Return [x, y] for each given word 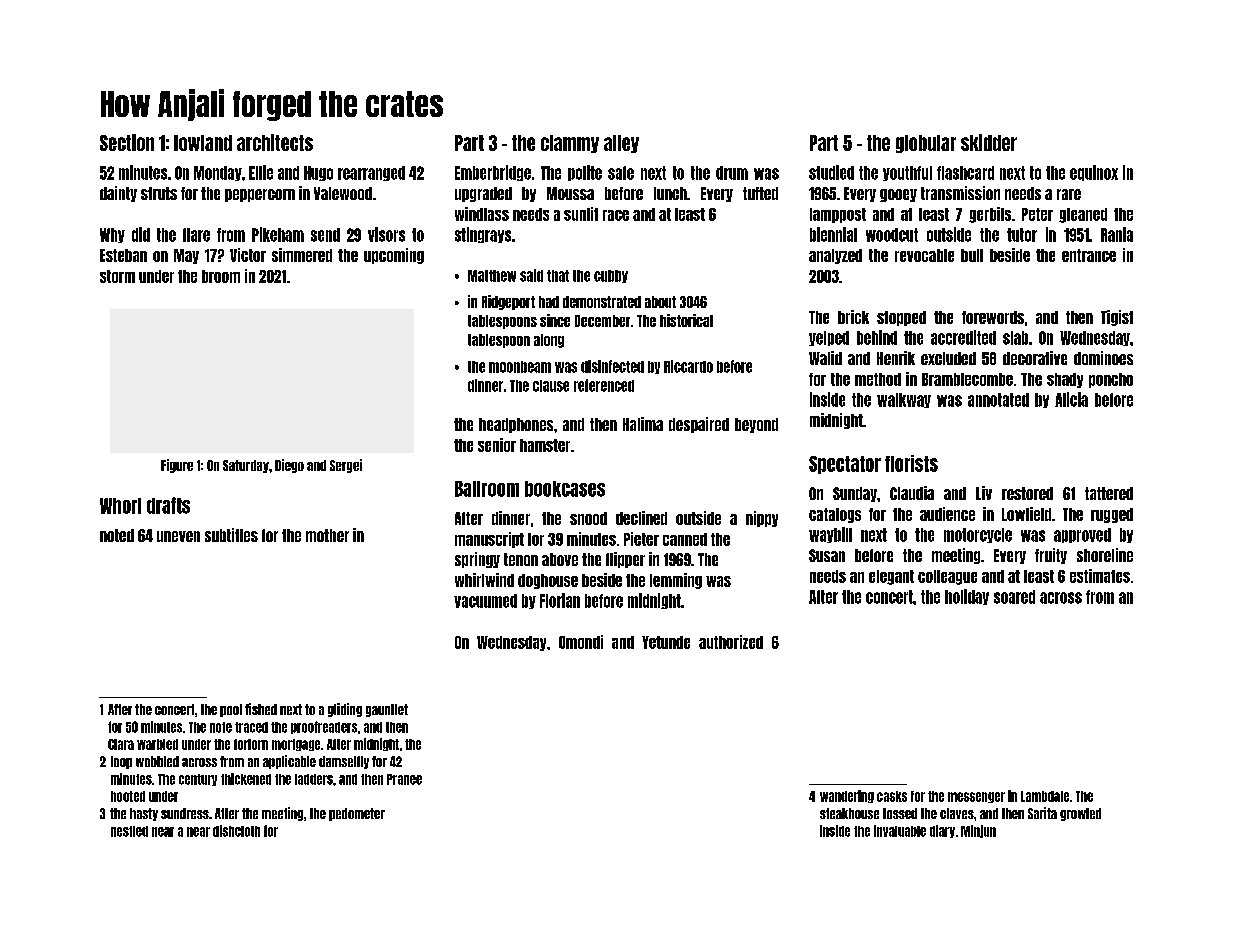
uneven [178, 536]
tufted [760, 193]
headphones [516, 425]
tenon [521, 559]
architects [275, 142]
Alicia [1071, 399]
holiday [967, 597]
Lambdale [1045, 796]
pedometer [357, 814]
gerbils [990, 215]
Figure [177, 466]
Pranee [404, 779]
